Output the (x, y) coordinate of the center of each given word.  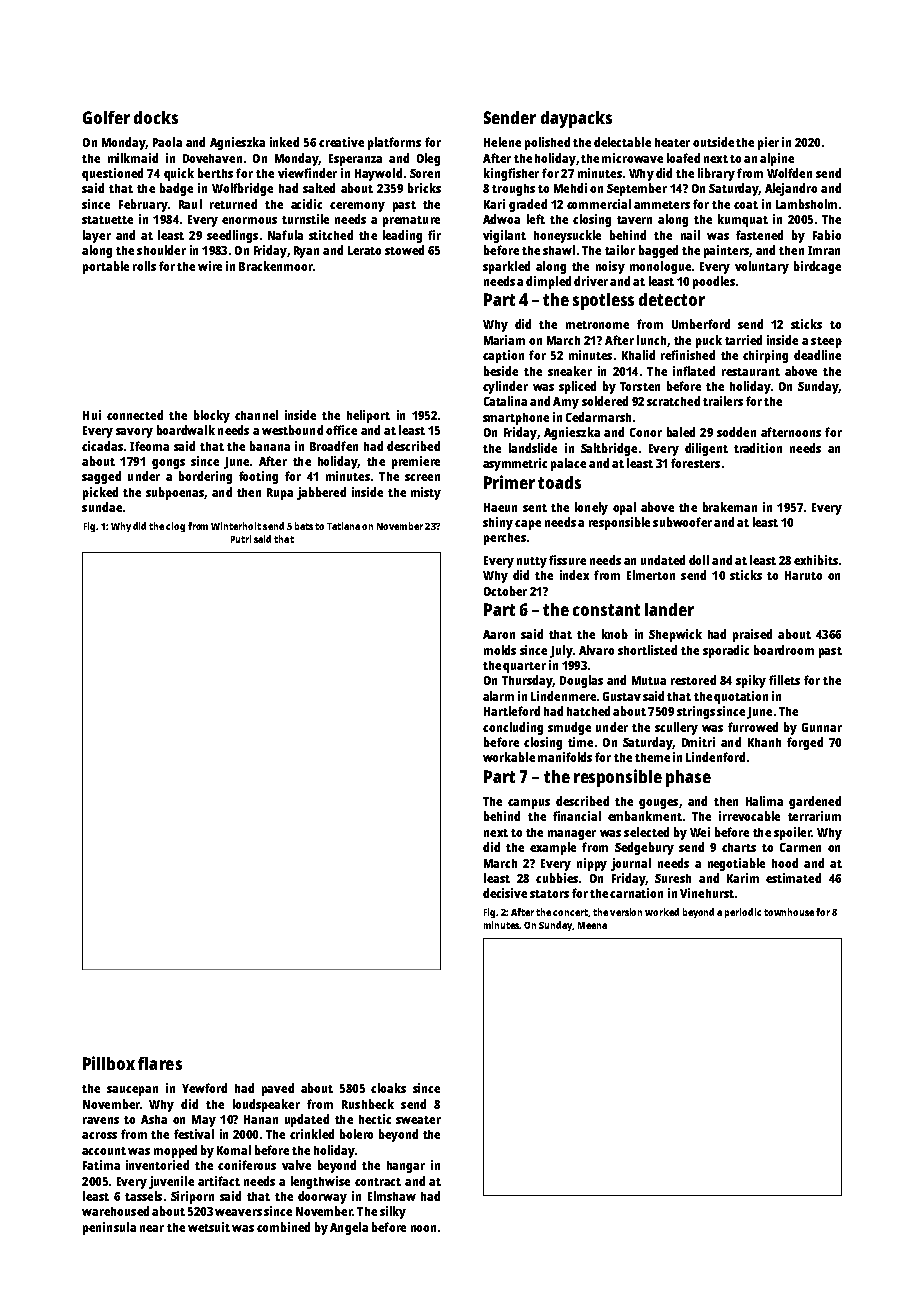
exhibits (816, 560)
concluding (513, 728)
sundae (102, 507)
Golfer (106, 117)
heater (672, 142)
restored (693, 680)
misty (426, 493)
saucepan (132, 1091)
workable (509, 757)
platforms (394, 143)
